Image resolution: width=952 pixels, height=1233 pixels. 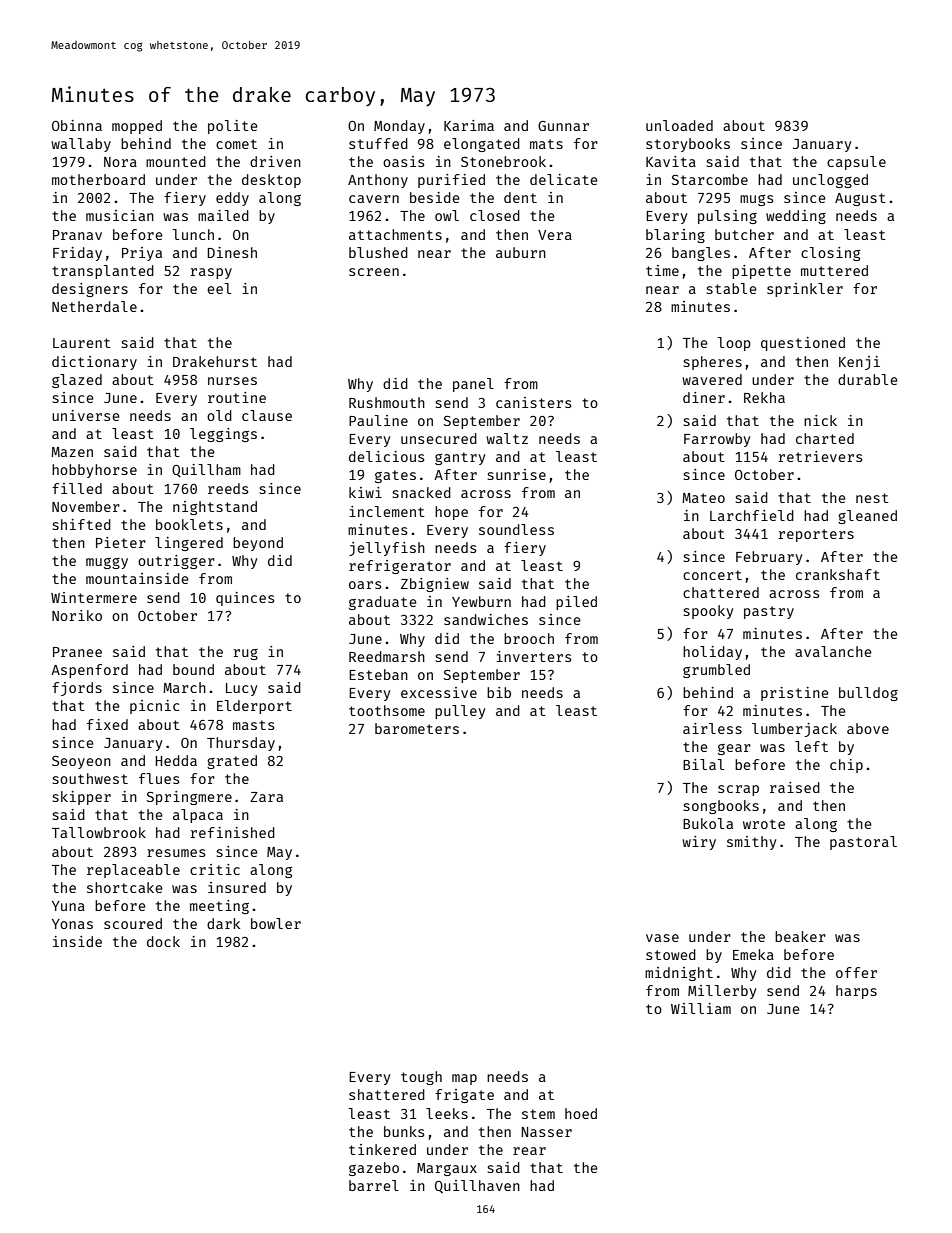 I want to click on rug, so click(x=245, y=654).
